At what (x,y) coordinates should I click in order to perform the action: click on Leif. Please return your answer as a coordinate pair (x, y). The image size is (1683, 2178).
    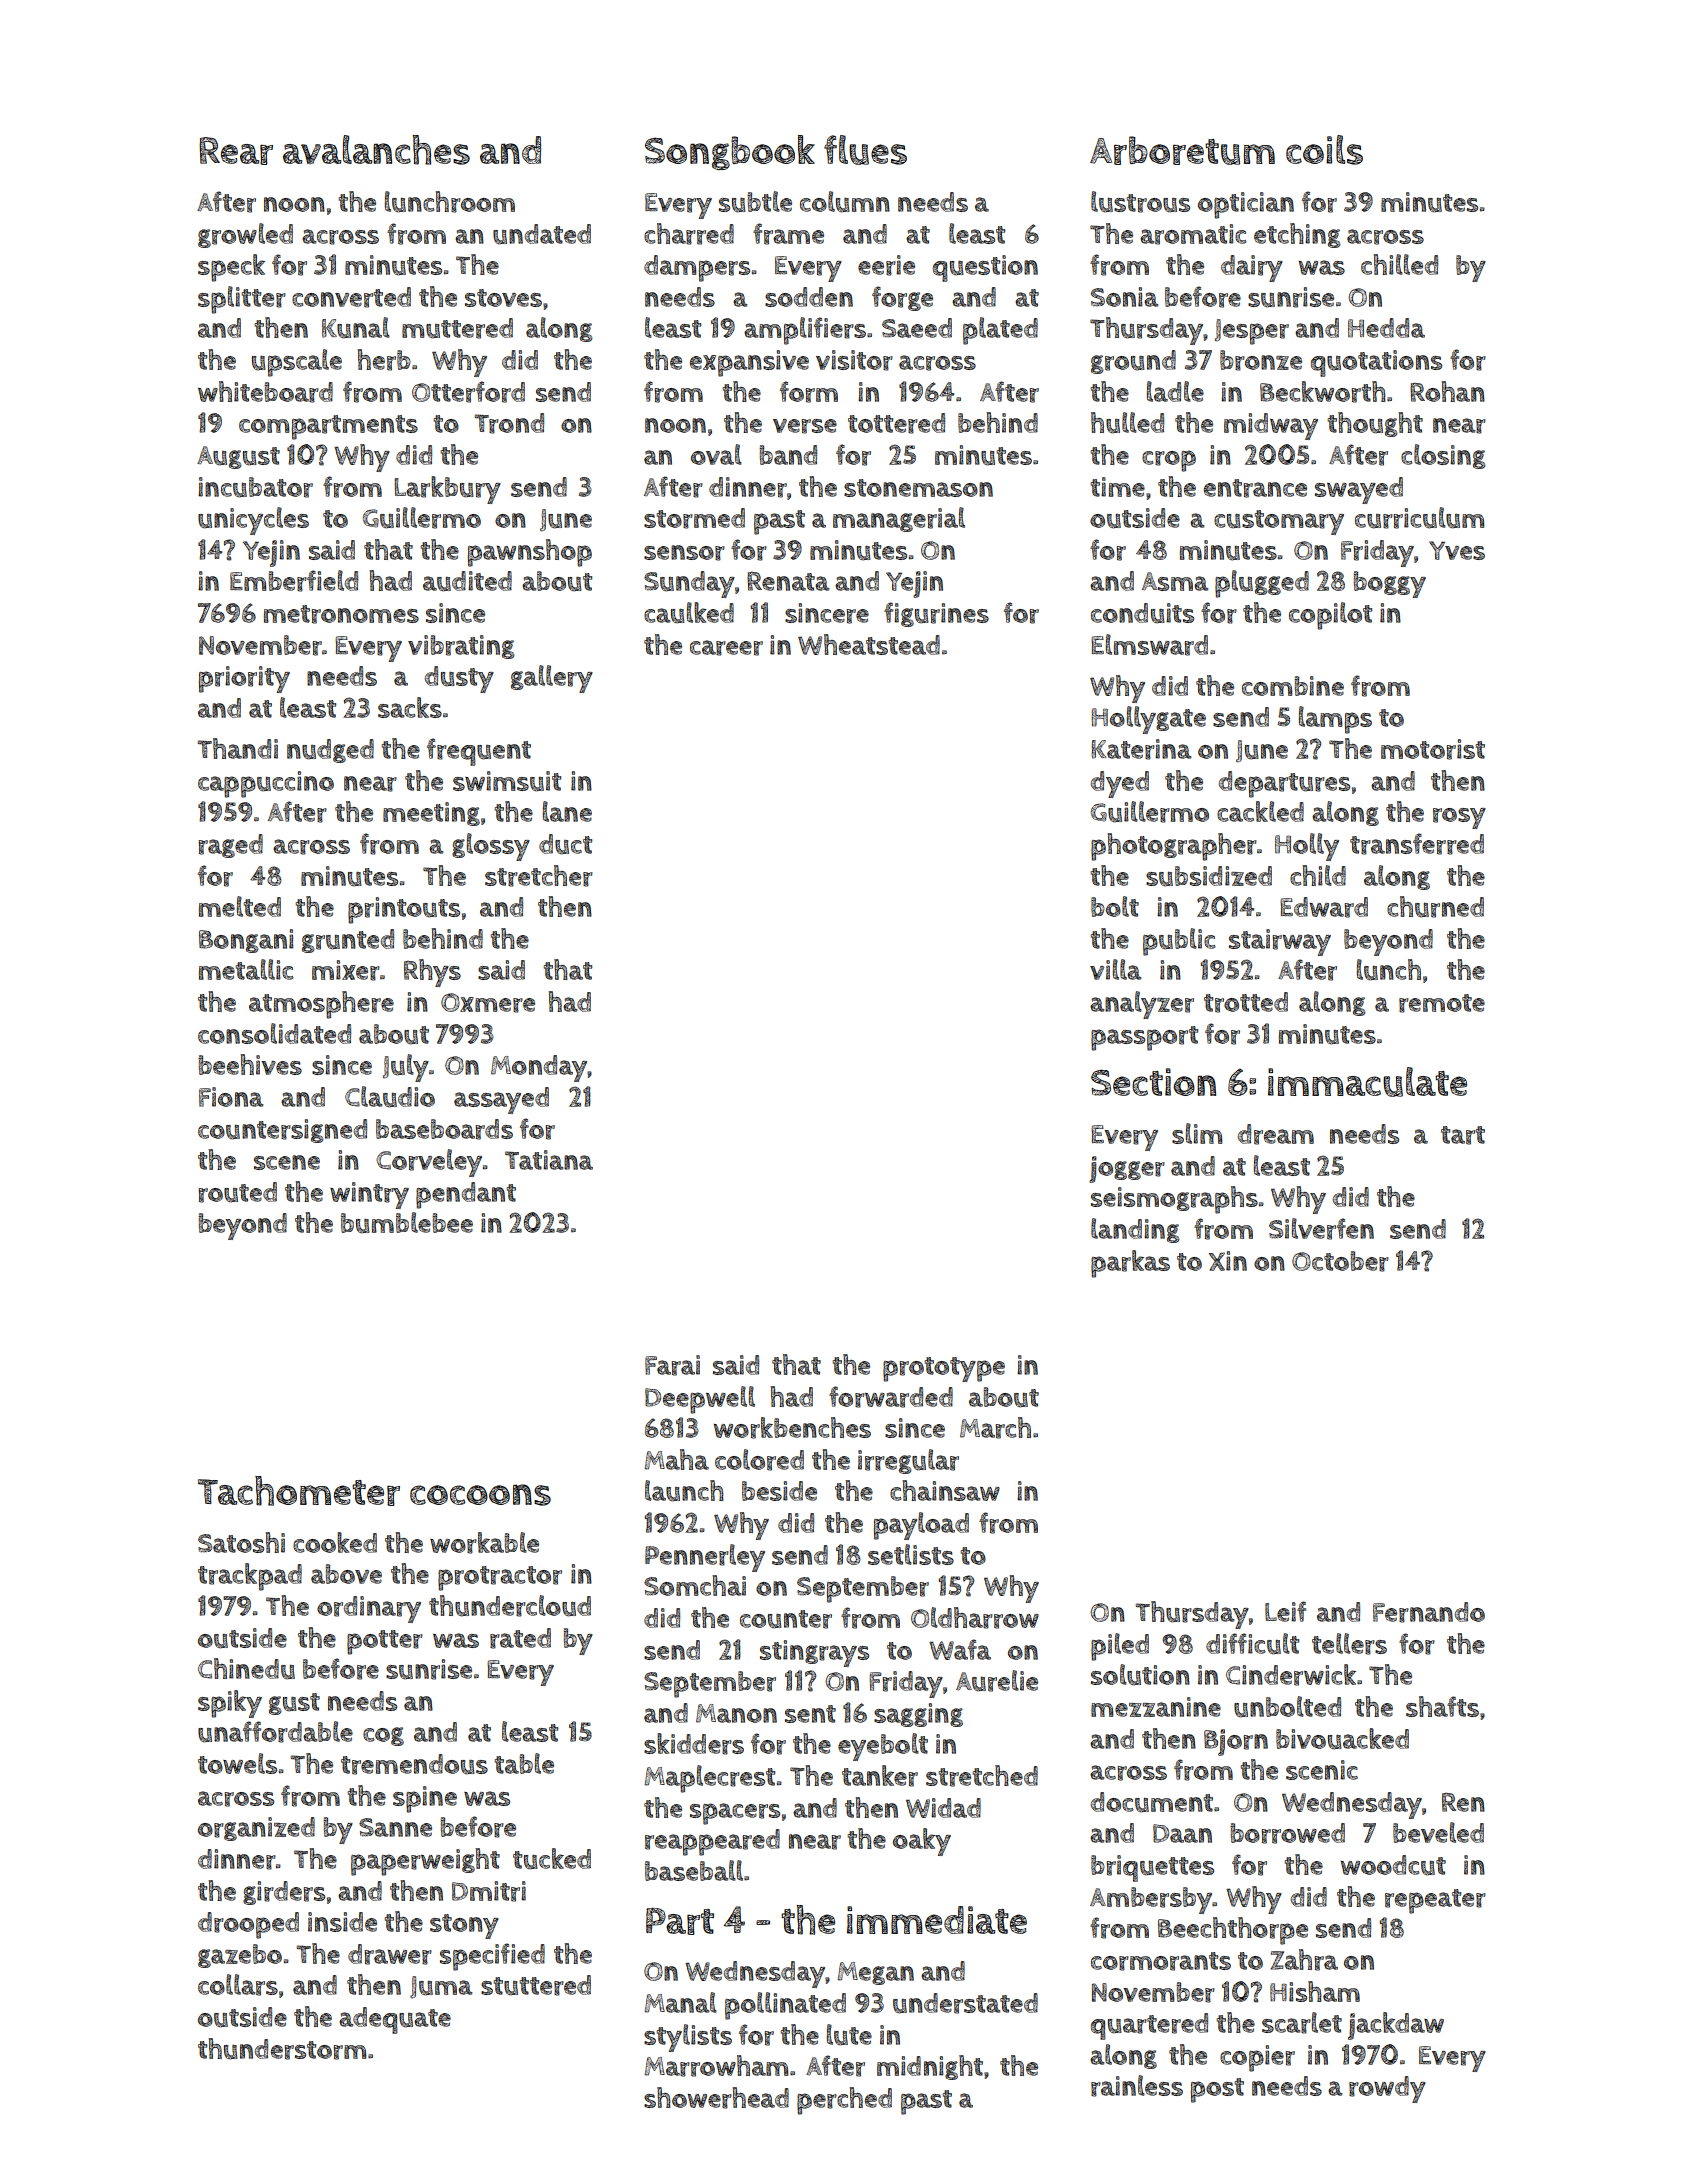
    Looking at the image, I should click on (1285, 1611).
